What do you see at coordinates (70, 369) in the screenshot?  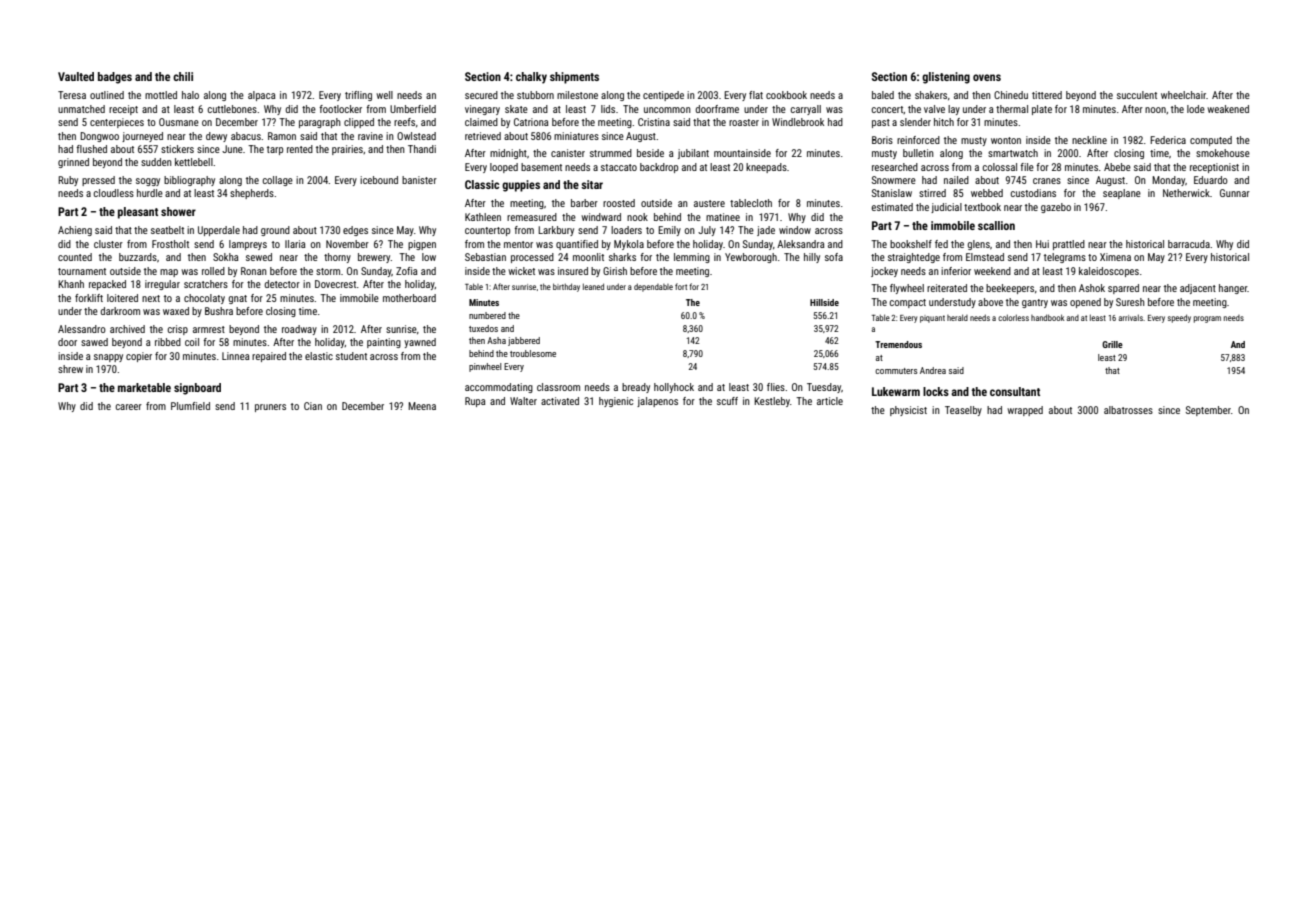 I see `shrew` at bounding box center [70, 369].
